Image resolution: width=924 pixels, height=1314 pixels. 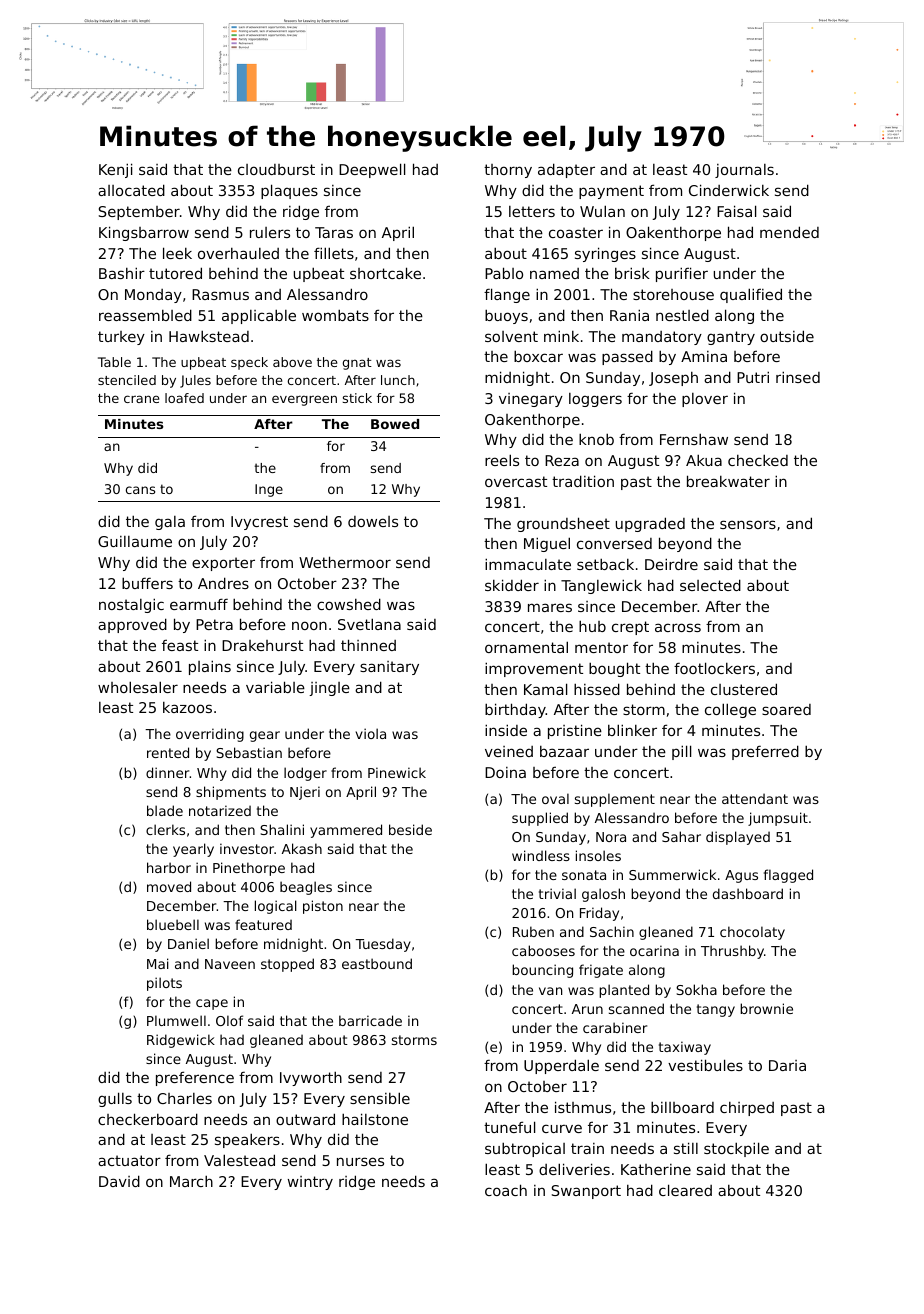 I want to click on Deirdre, so click(x=671, y=564).
